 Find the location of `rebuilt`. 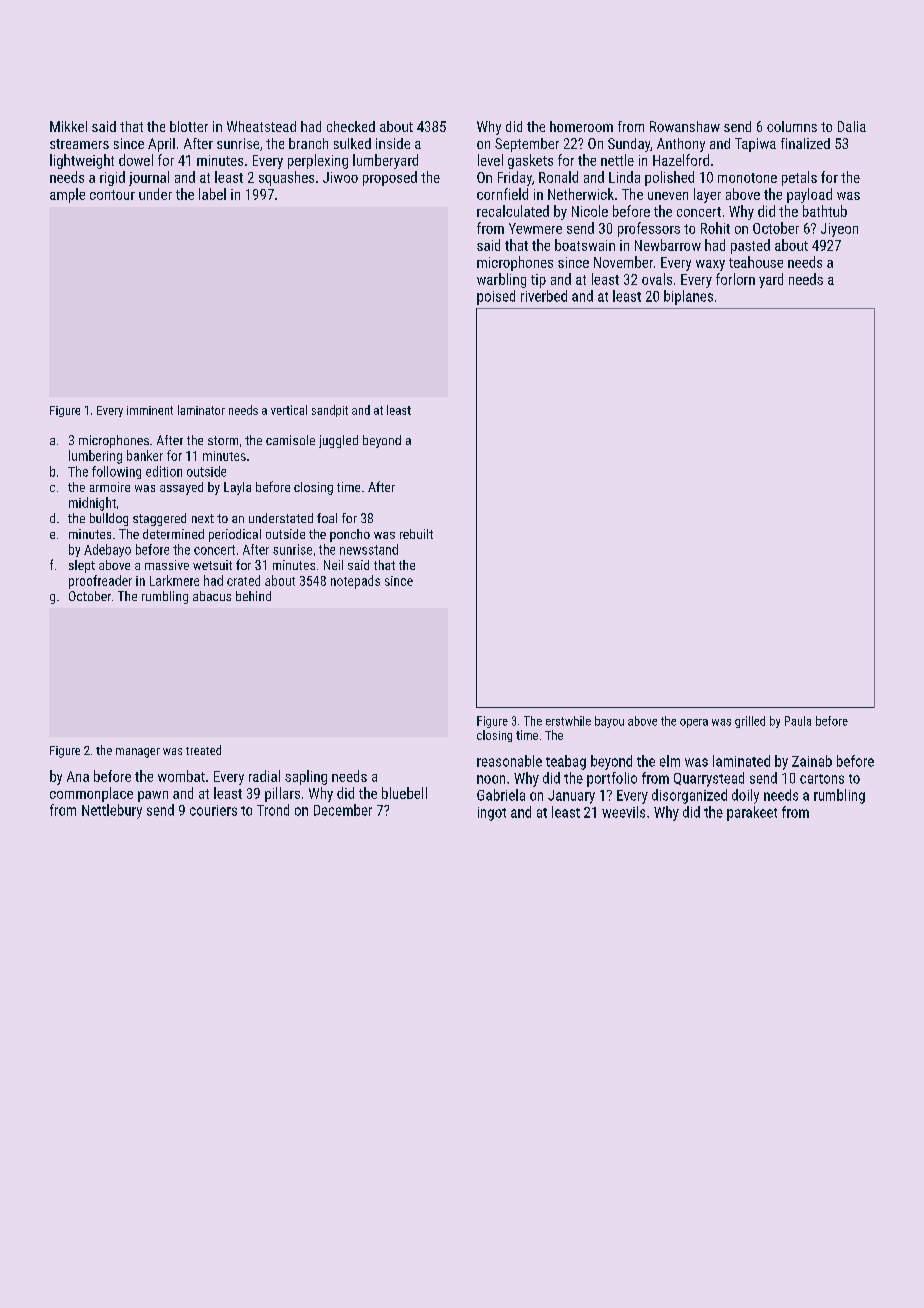

rebuilt is located at coordinates (416, 534).
